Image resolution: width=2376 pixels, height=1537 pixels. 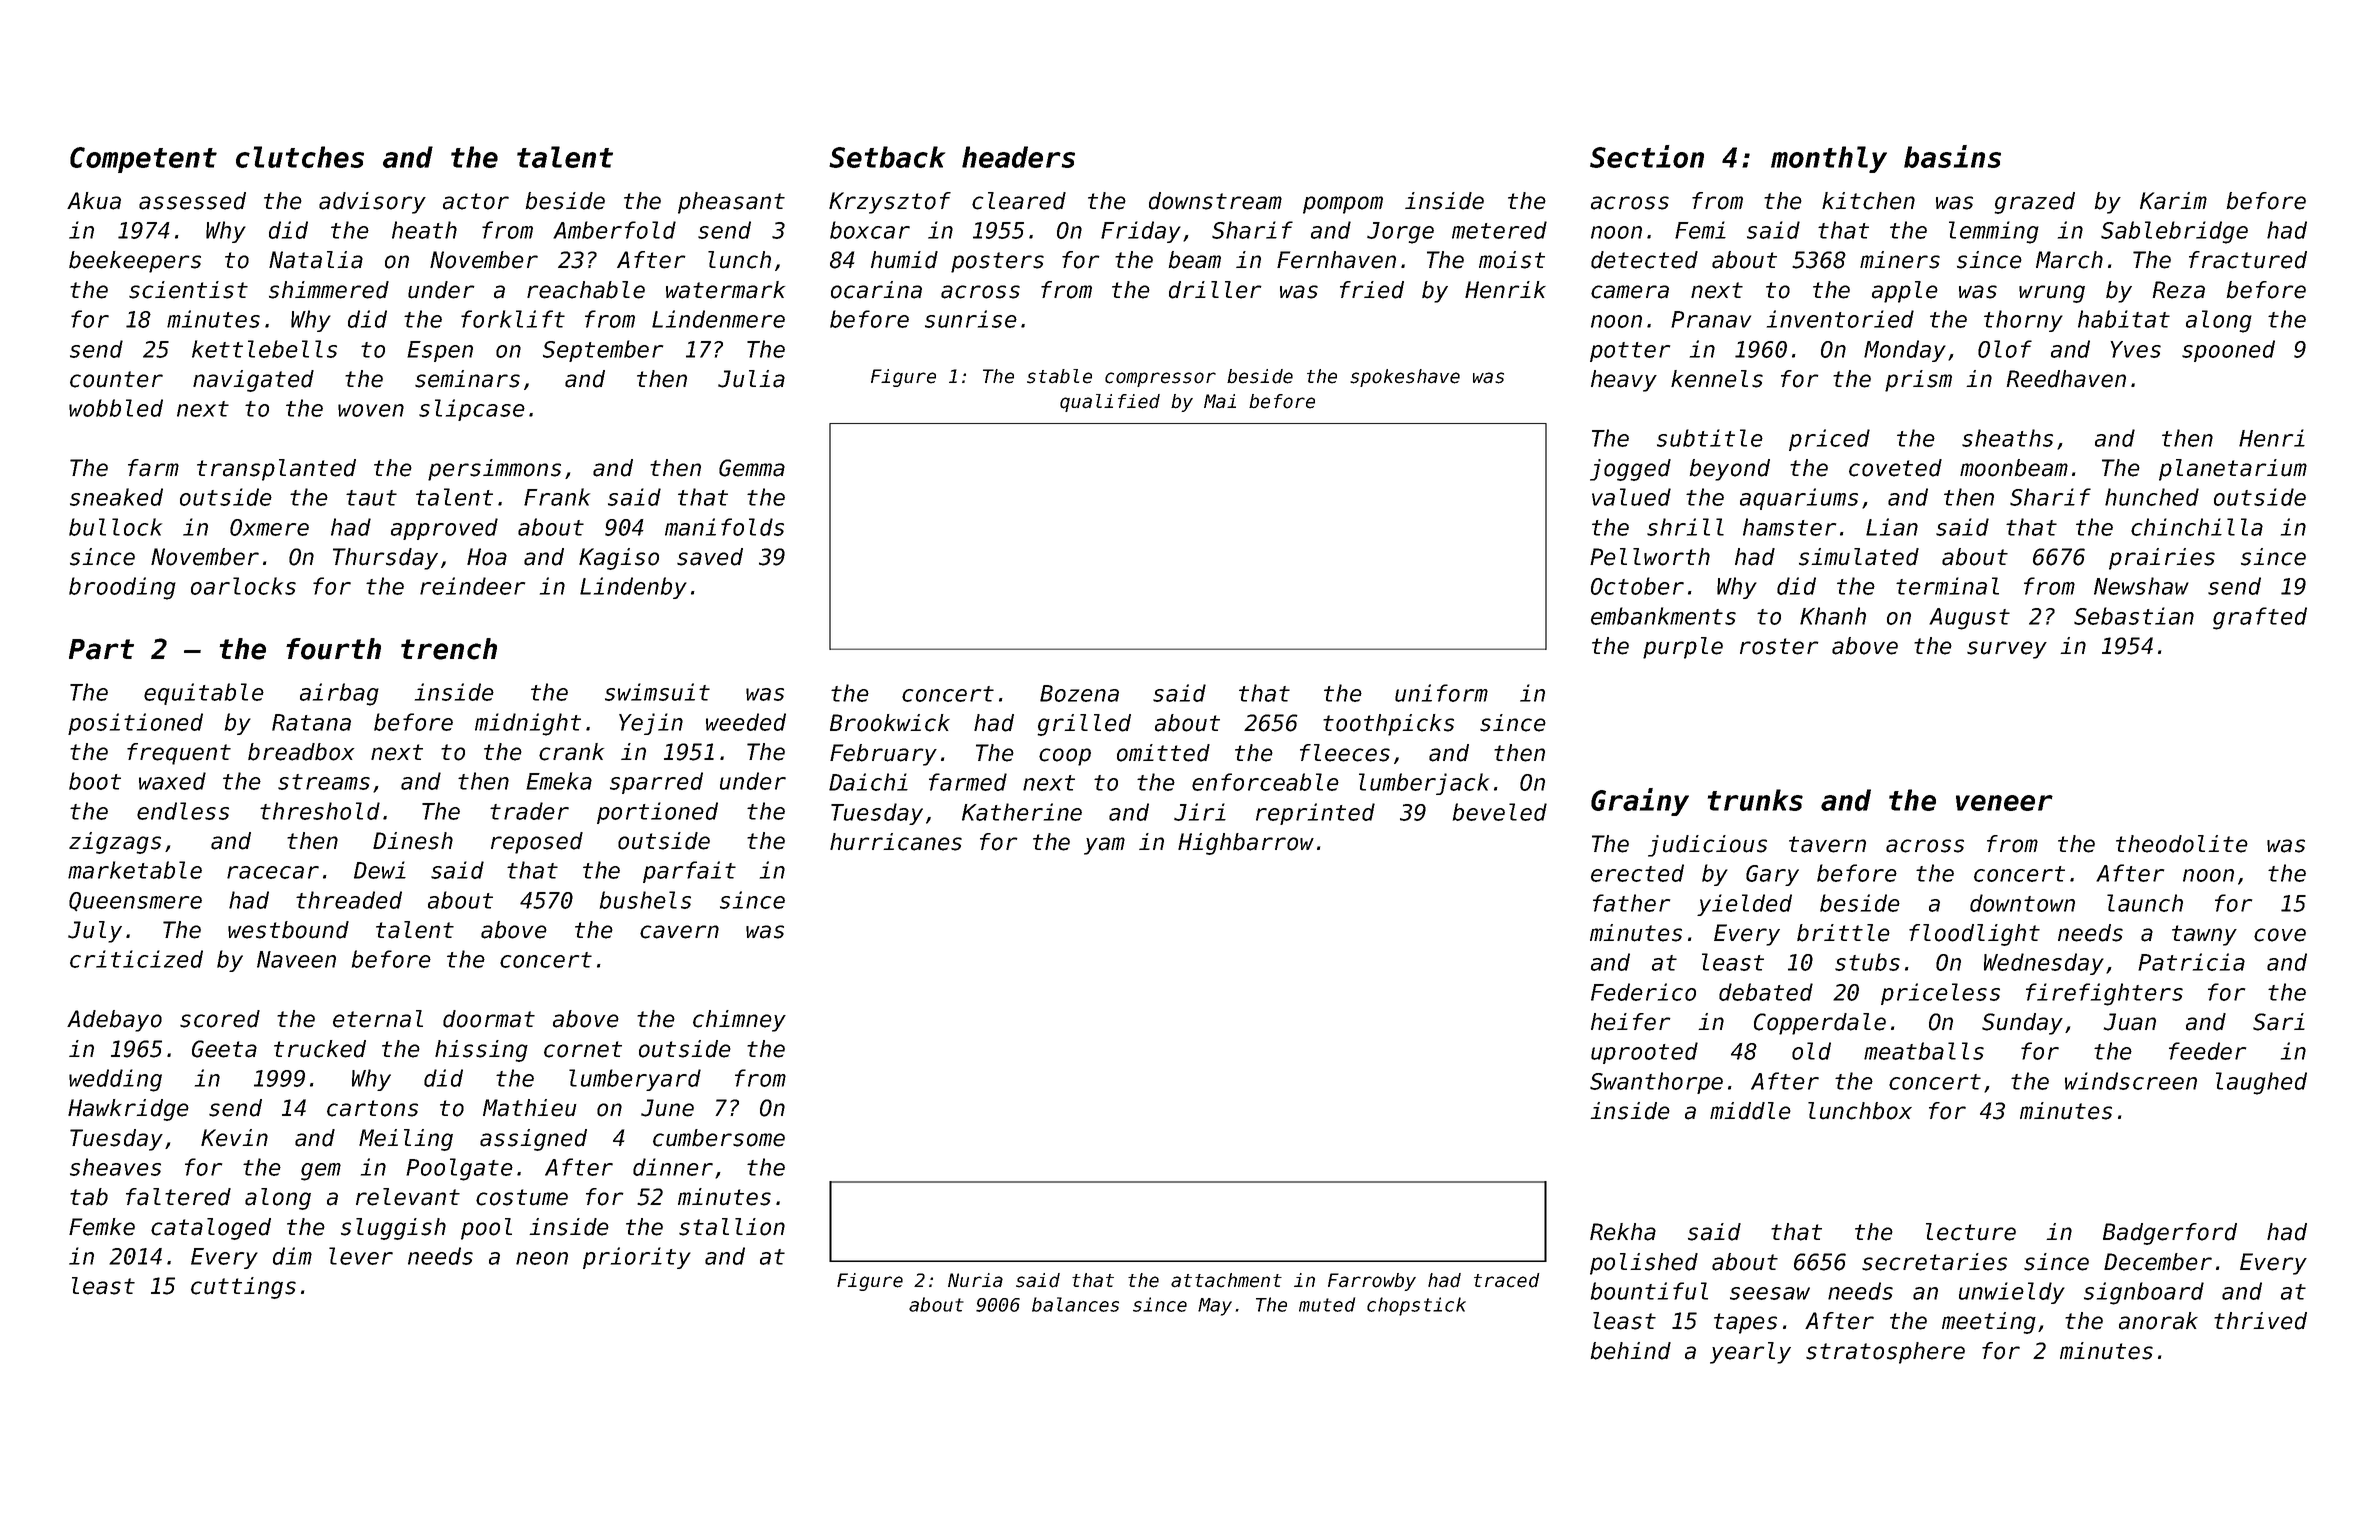 I want to click on Thursday, so click(x=385, y=559).
